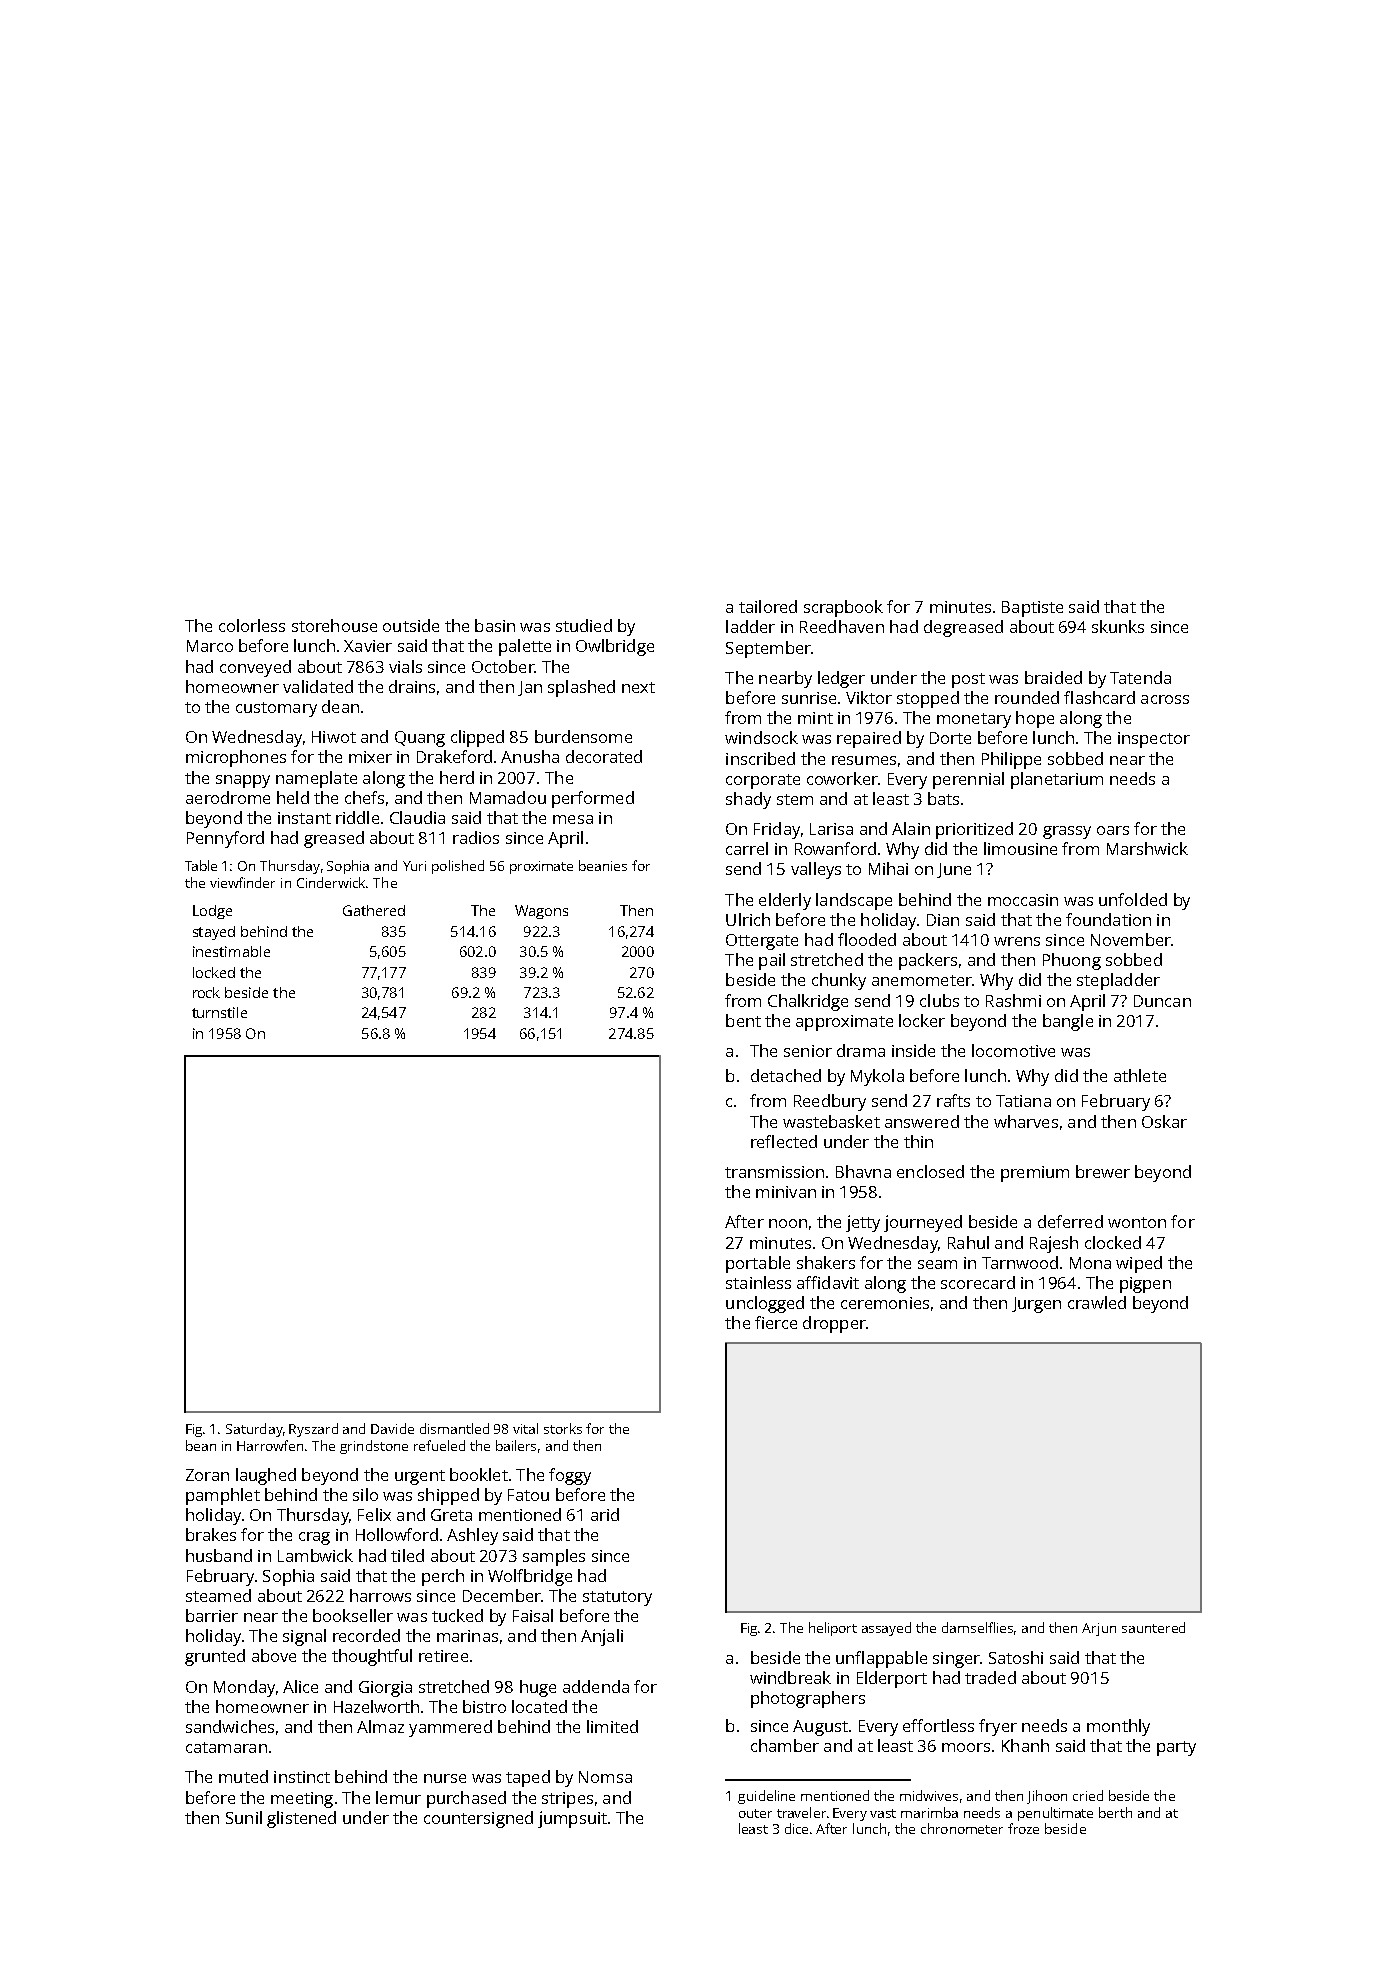 This screenshot has height=1969, width=1386. What do you see at coordinates (1035, 719) in the screenshot?
I see `hope` at bounding box center [1035, 719].
